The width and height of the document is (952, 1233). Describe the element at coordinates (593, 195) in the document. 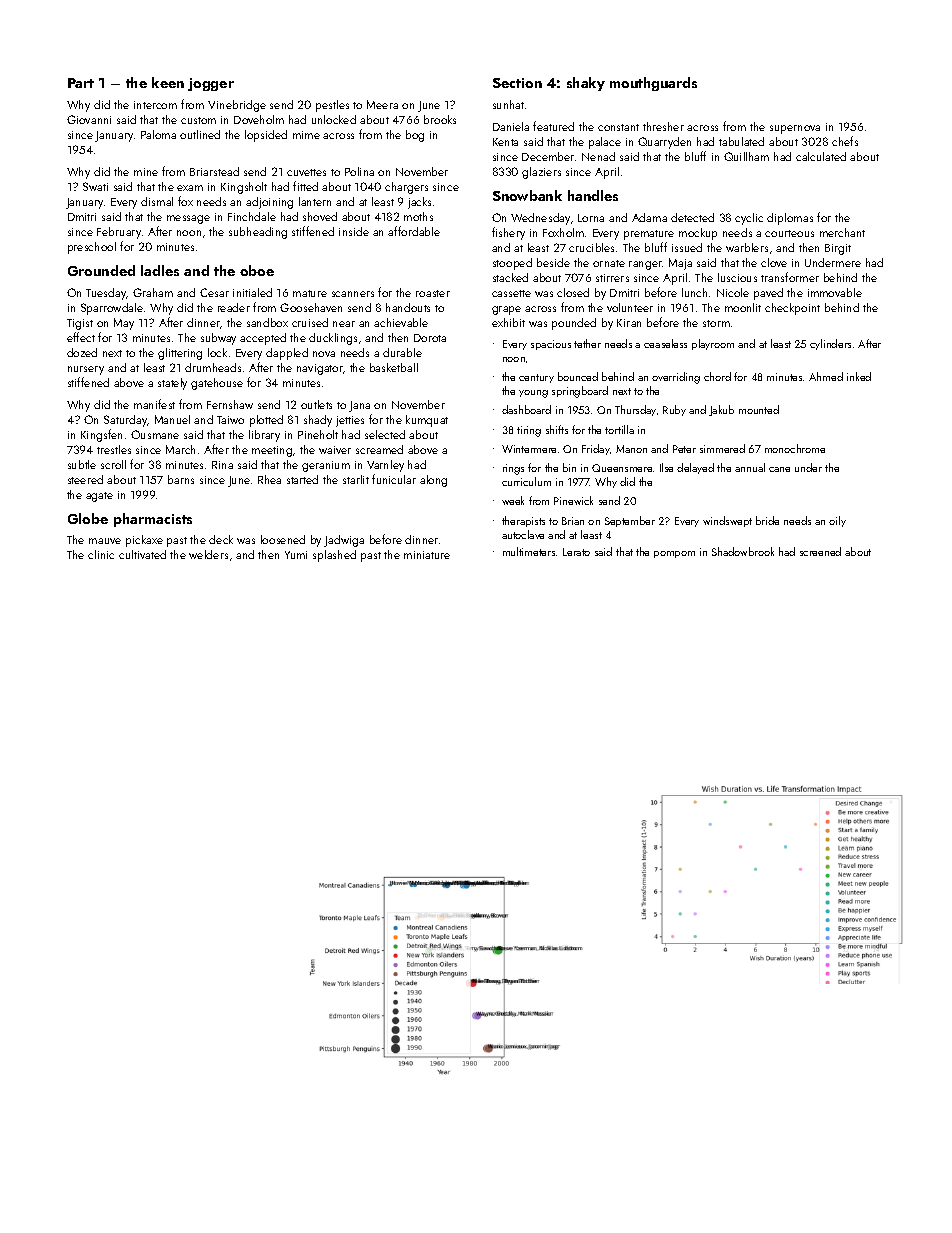

I see `handles` at that location.
